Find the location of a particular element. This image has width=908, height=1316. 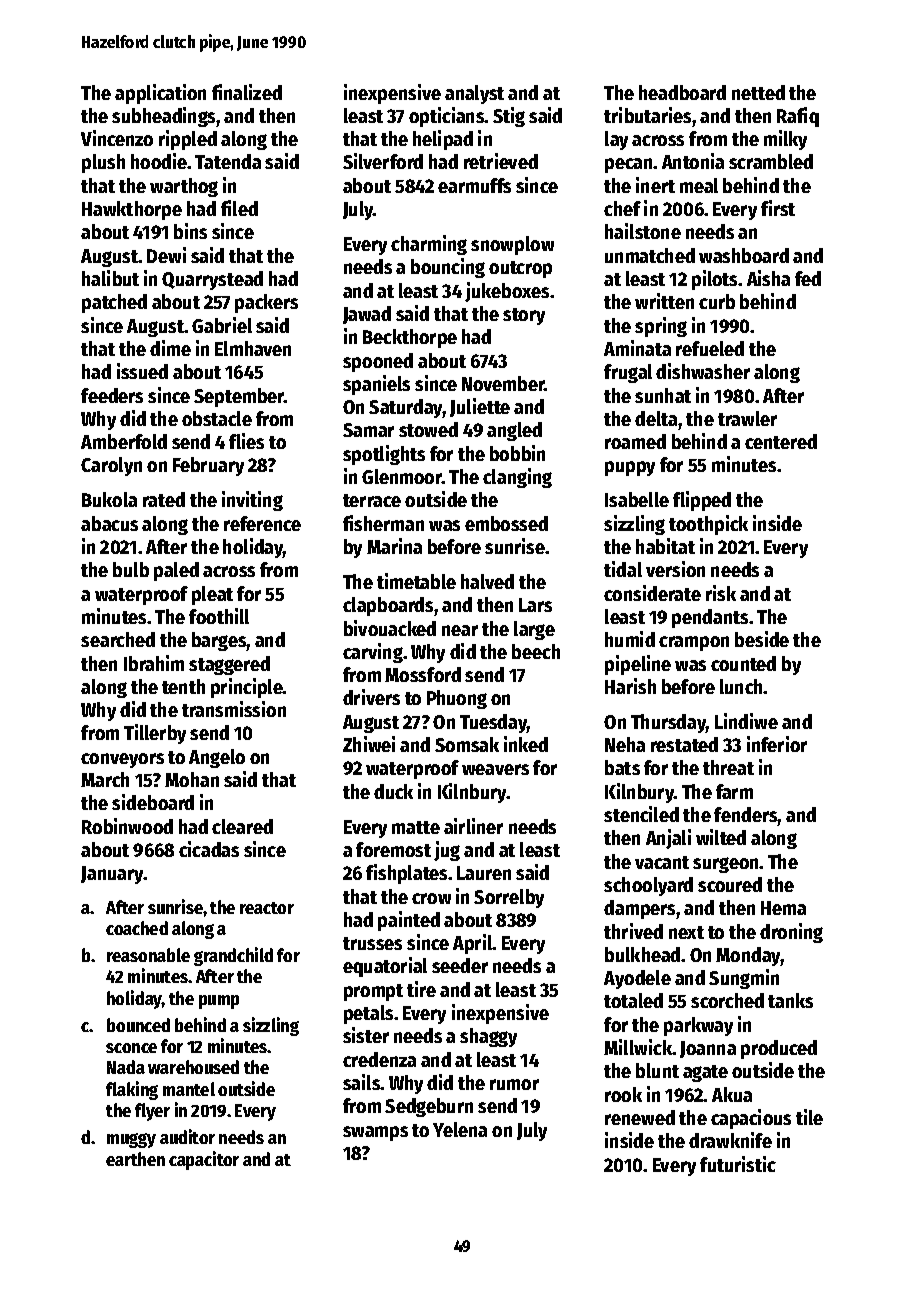

application is located at coordinates (160, 94).
